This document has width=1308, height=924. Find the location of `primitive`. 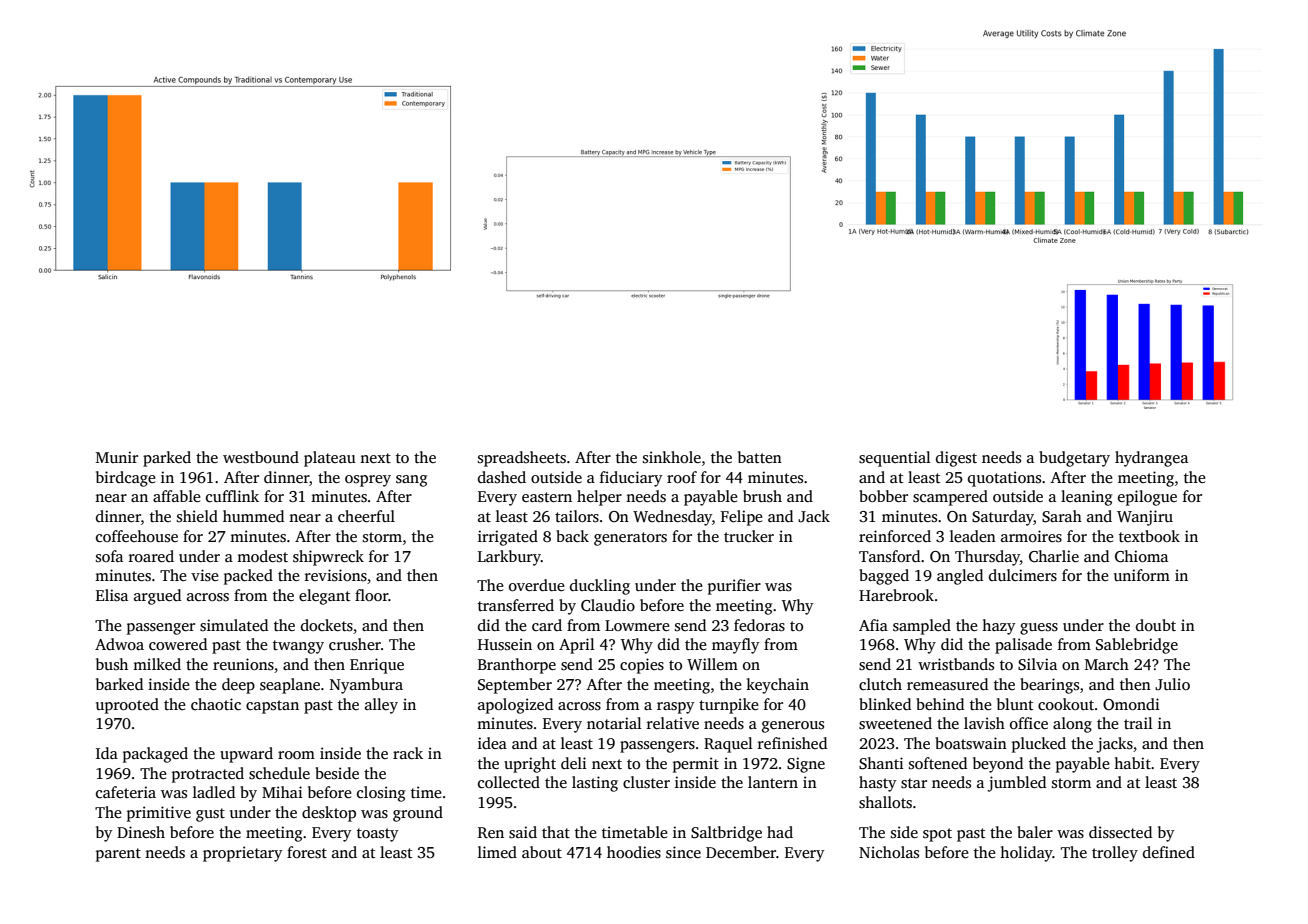

primitive is located at coordinates (159, 814).
